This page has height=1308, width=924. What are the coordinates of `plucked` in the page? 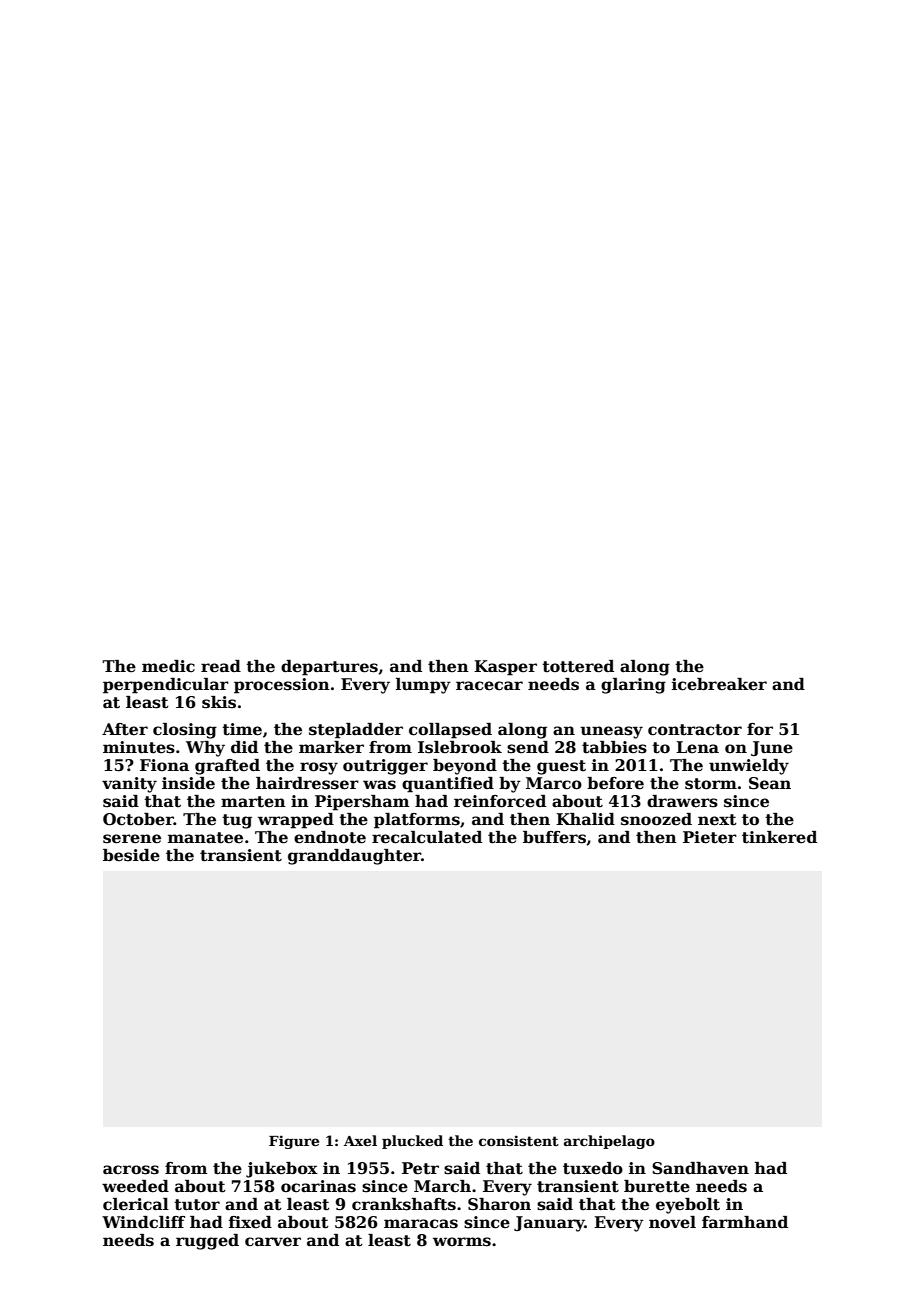 It's located at (412, 1142).
